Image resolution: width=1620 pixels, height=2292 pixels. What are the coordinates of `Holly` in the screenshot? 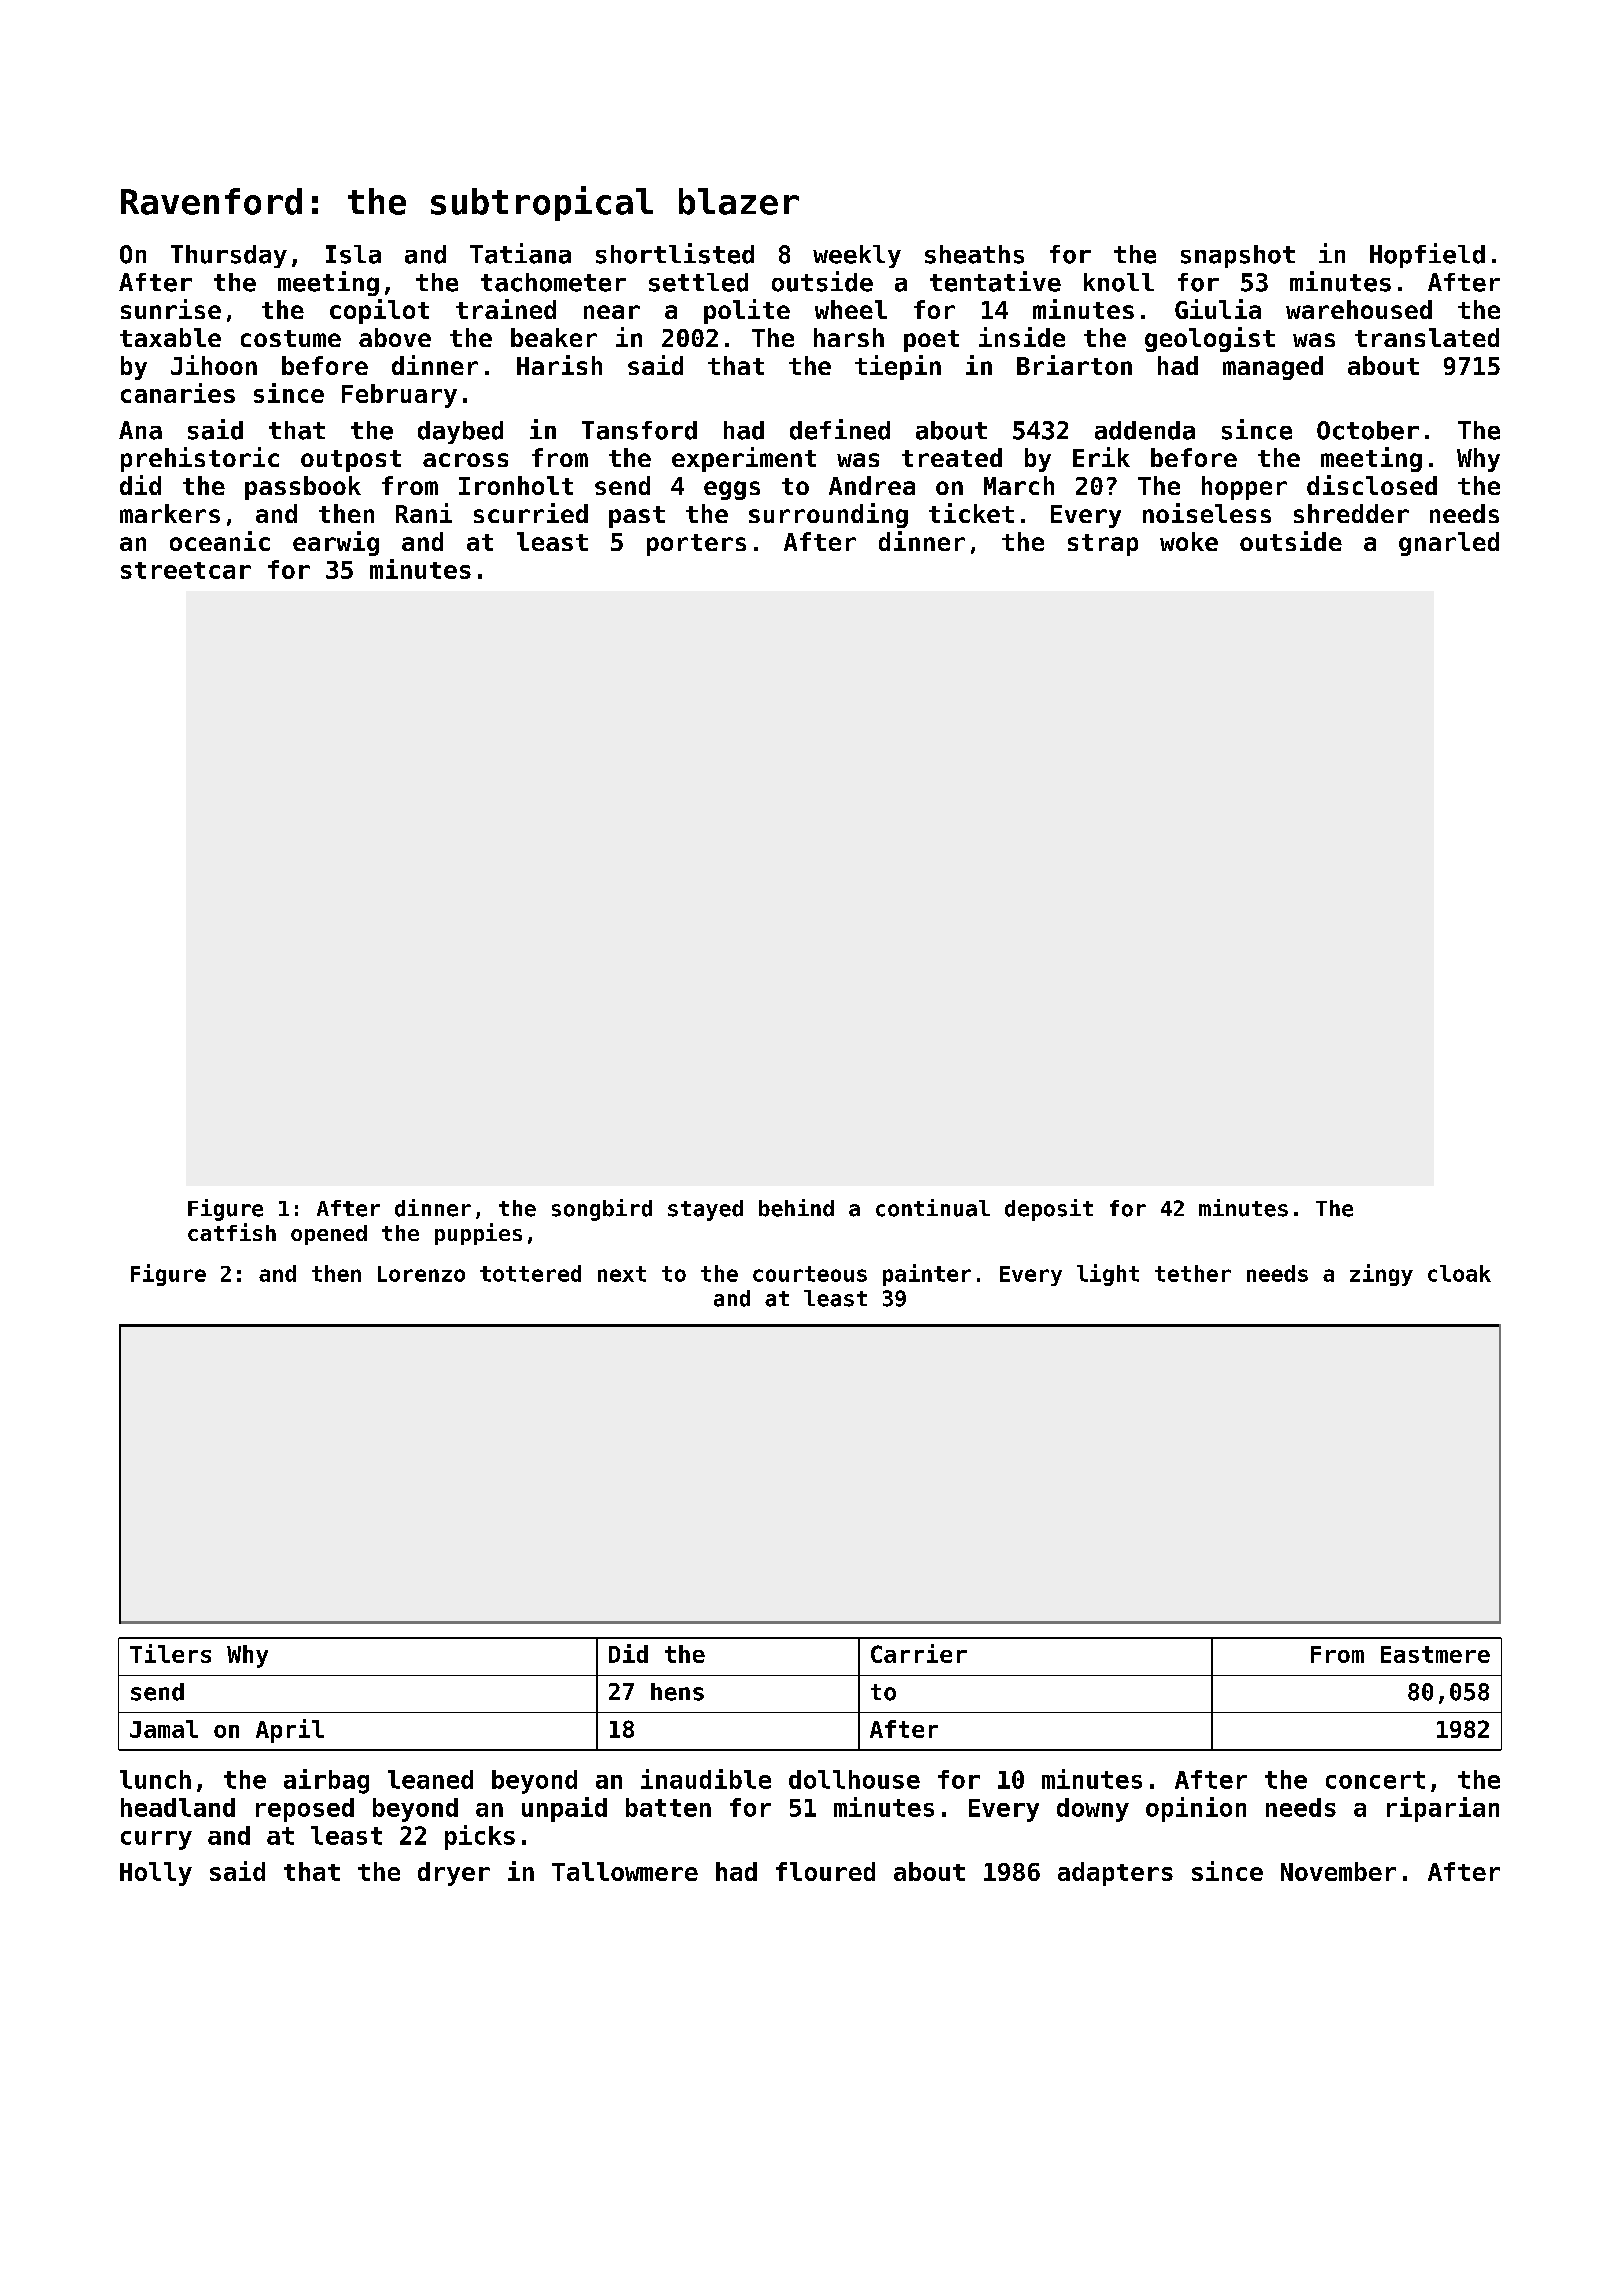 It's located at (156, 1874).
